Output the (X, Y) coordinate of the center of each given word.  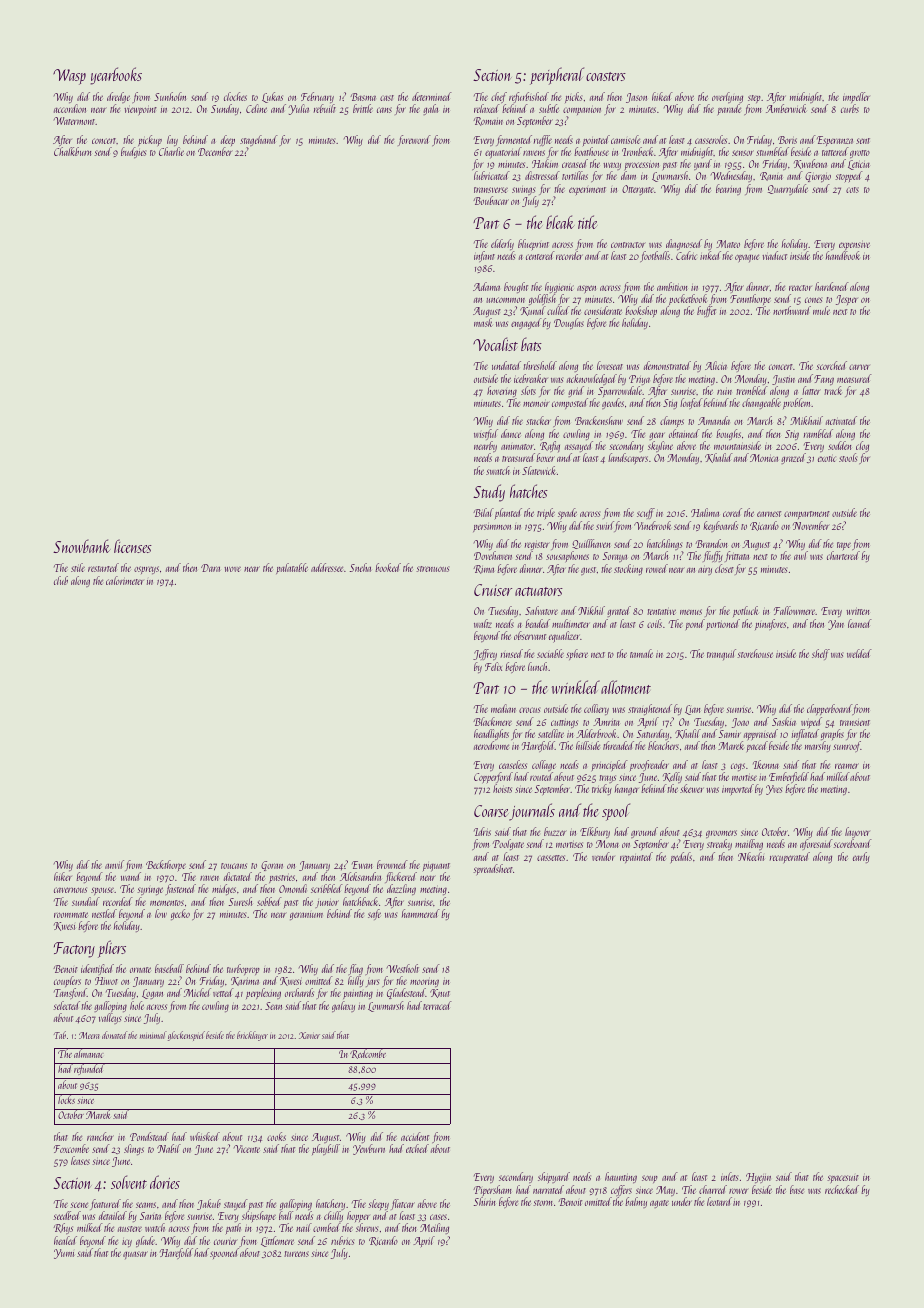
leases (80, 1160)
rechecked (842, 1189)
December (215, 151)
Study (489, 493)
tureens (296, 1254)
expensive (854, 246)
